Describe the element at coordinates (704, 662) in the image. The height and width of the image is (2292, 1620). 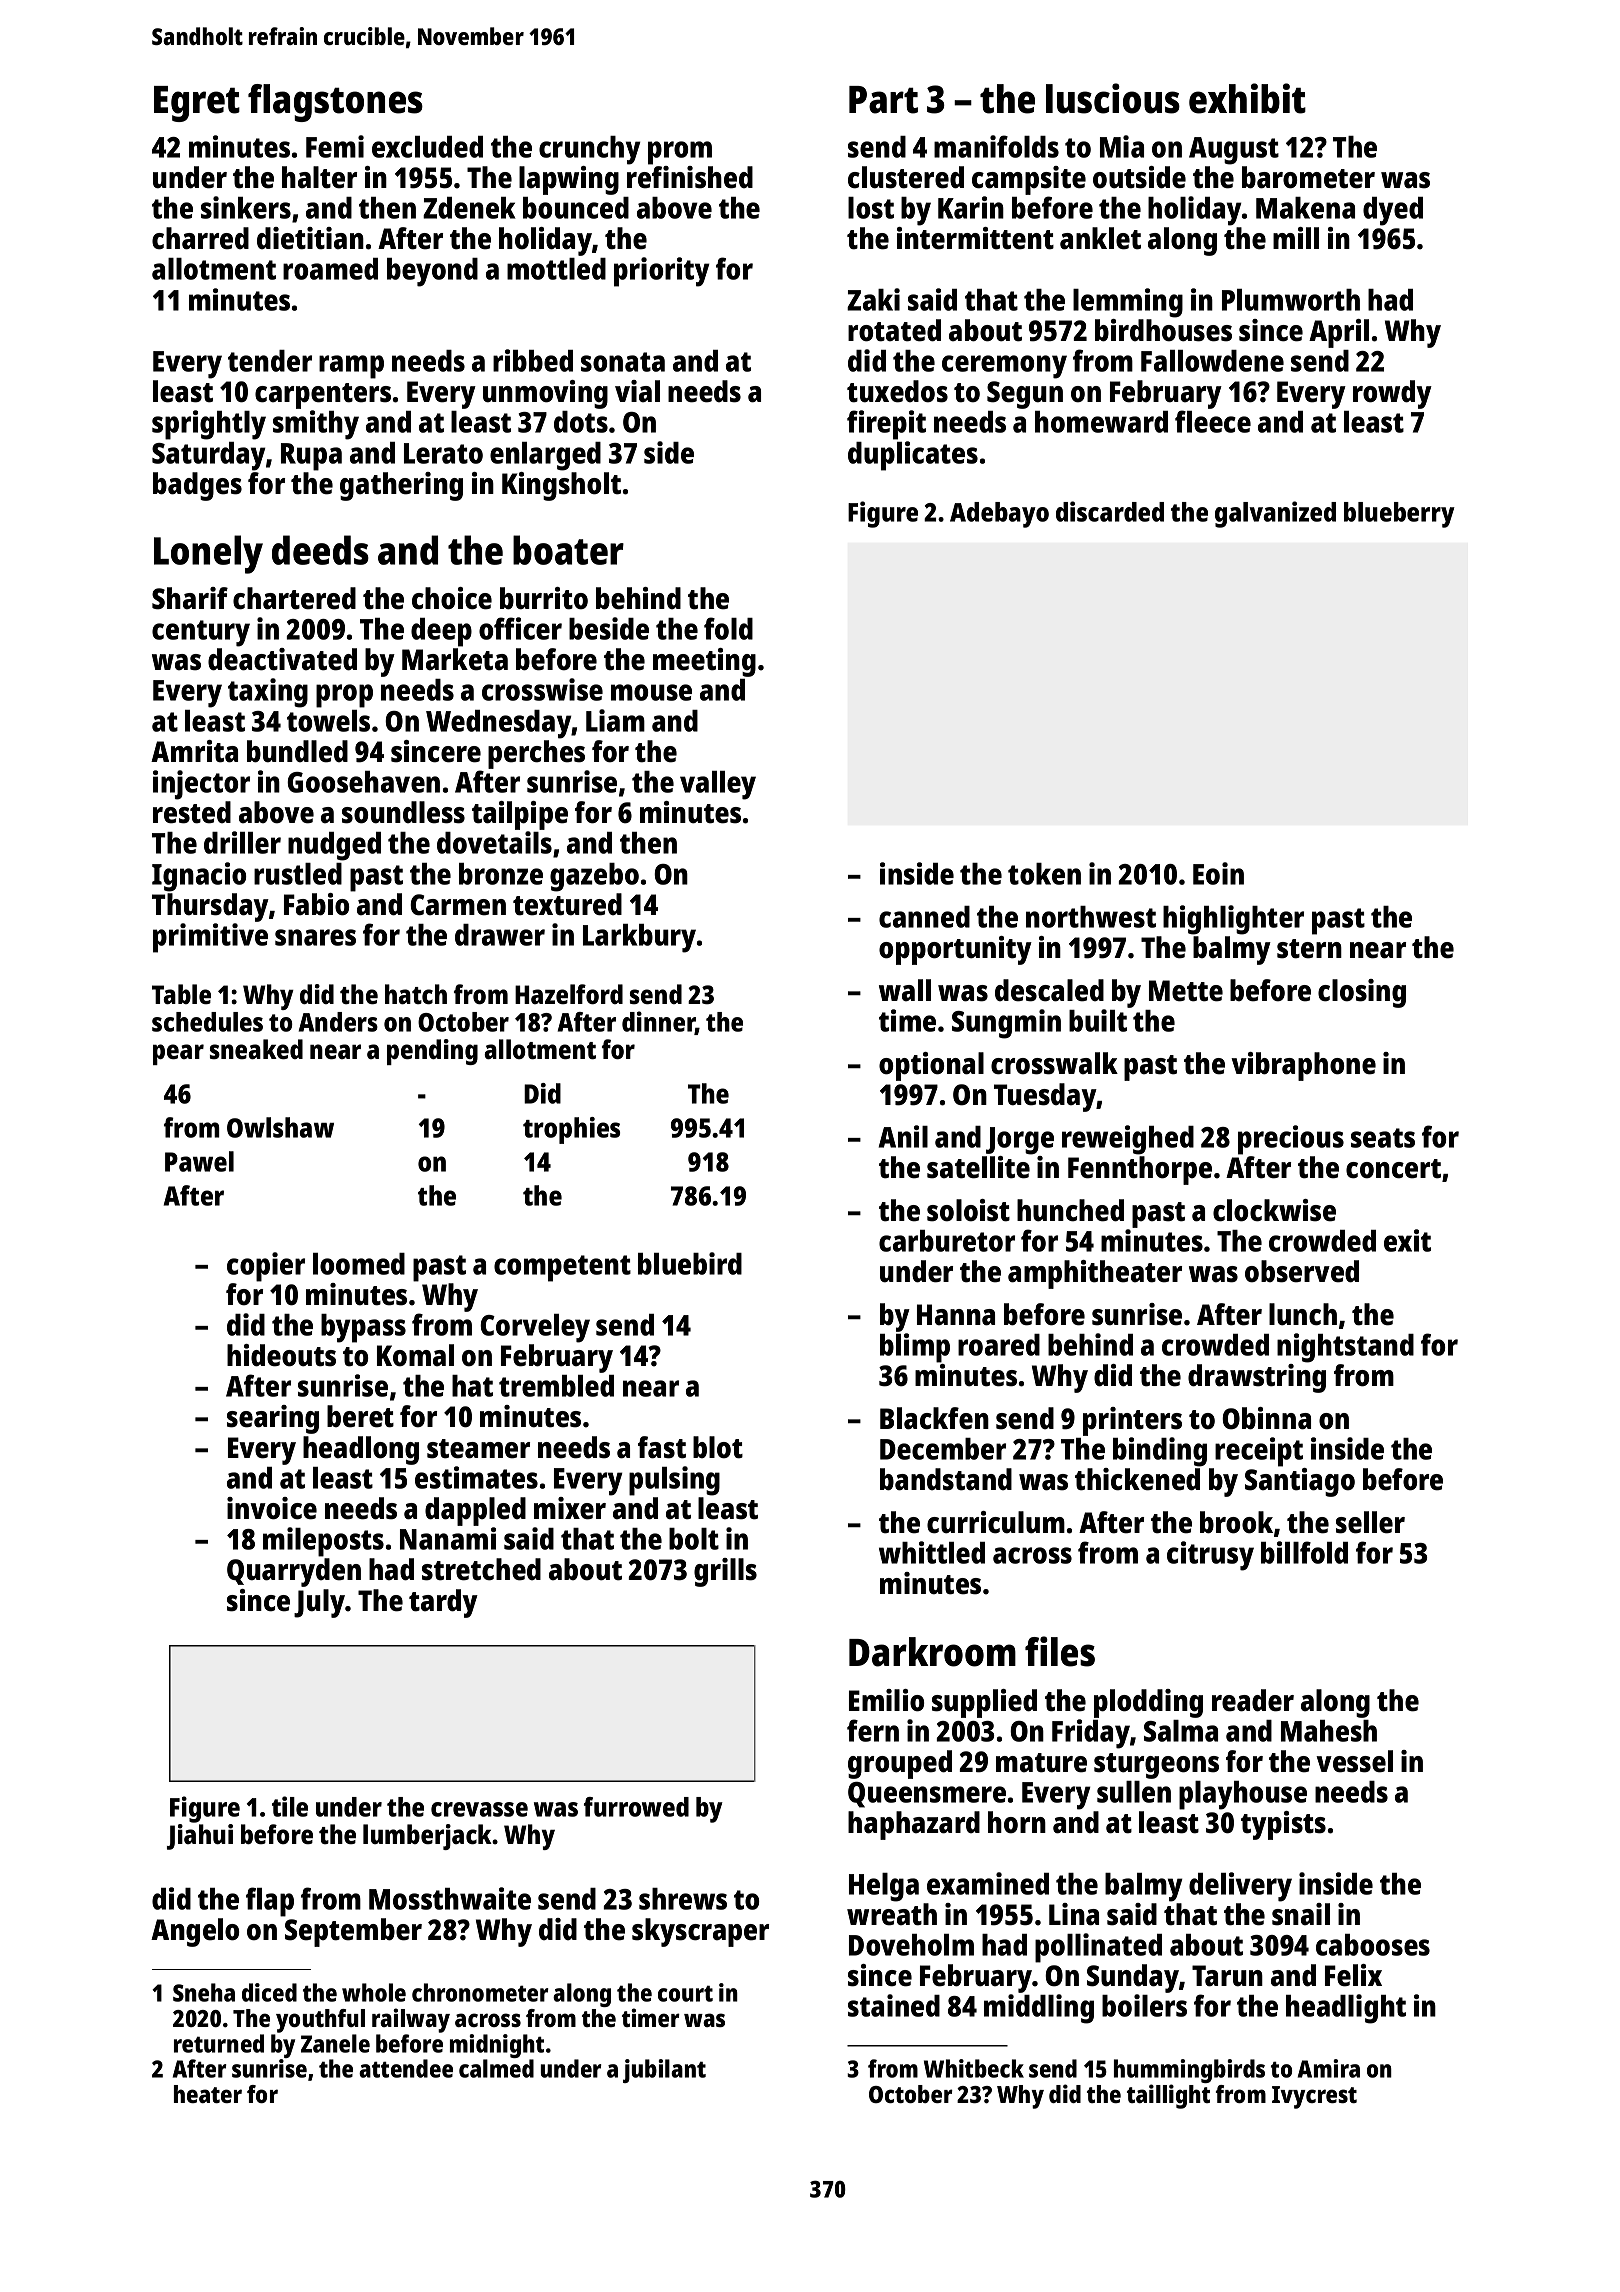
I see `meeting` at that location.
